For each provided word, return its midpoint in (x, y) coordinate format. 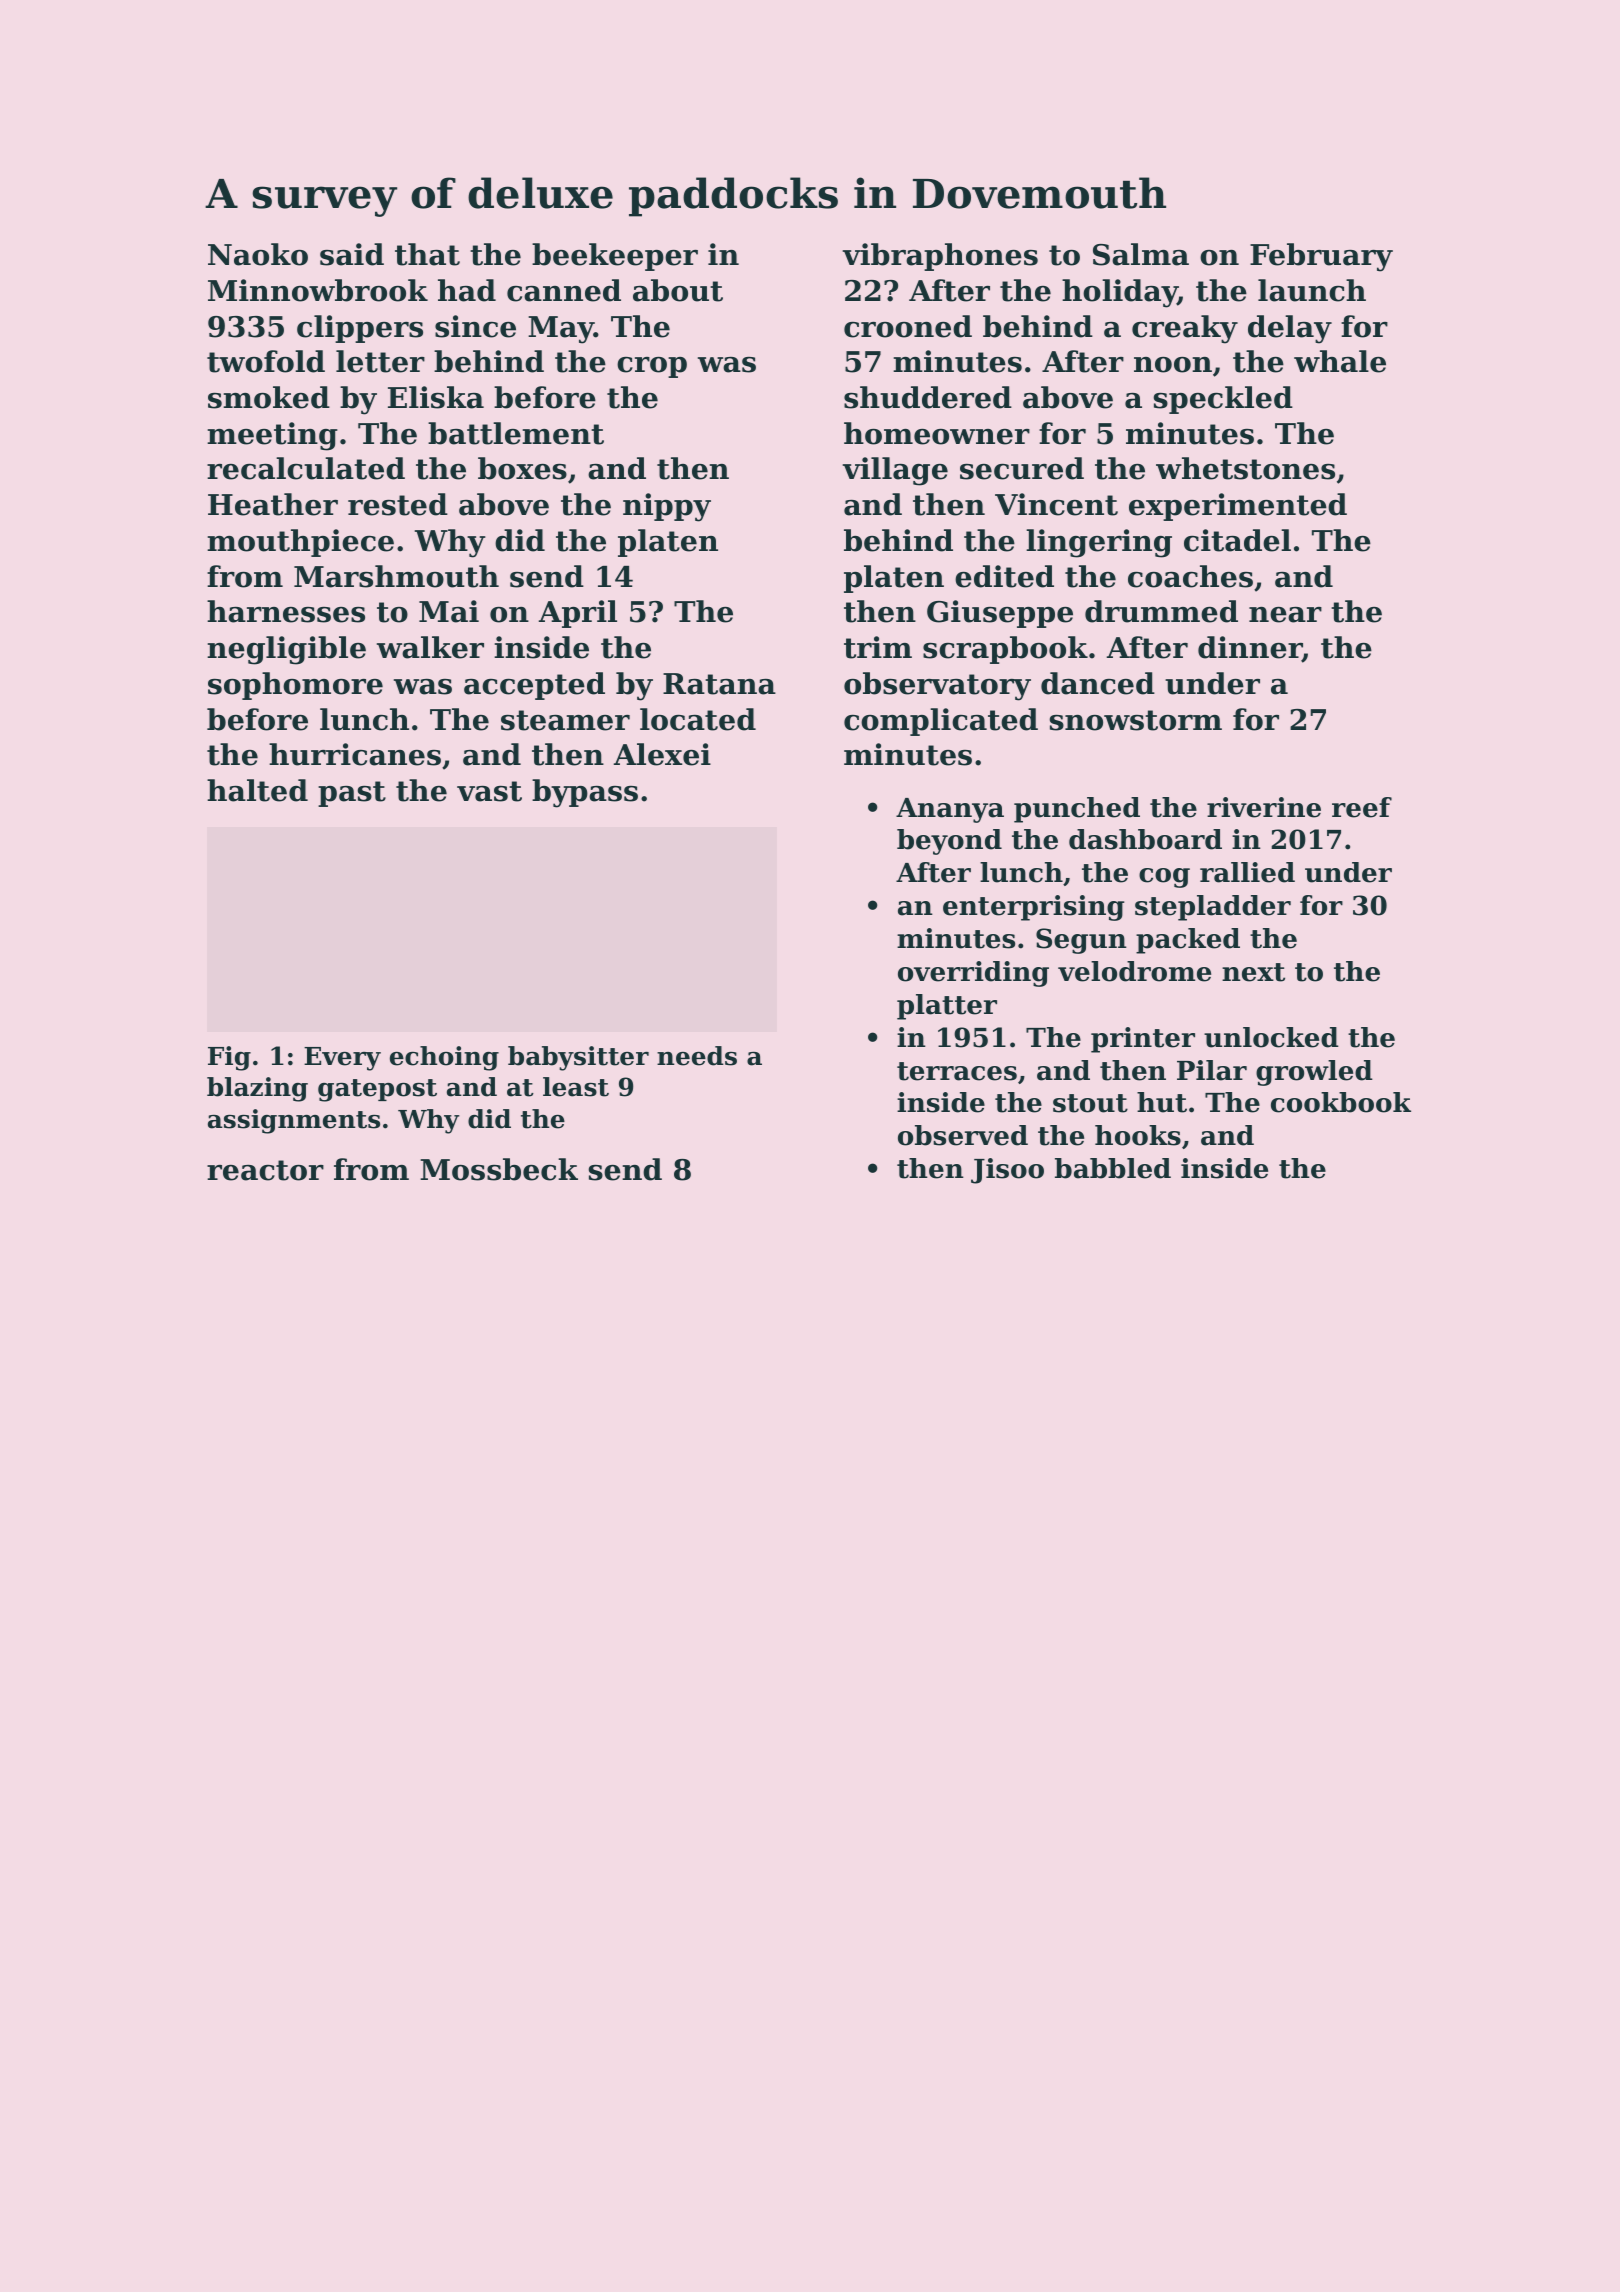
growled (1314, 1073)
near (1285, 615)
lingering (1099, 543)
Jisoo (1007, 1171)
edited (1004, 576)
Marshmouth (396, 576)
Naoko (258, 254)
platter (947, 1007)
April (578, 614)
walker (430, 647)
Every (342, 1059)
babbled (1113, 1168)
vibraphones (940, 257)
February (1321, 257)
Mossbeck (499, 1169)
